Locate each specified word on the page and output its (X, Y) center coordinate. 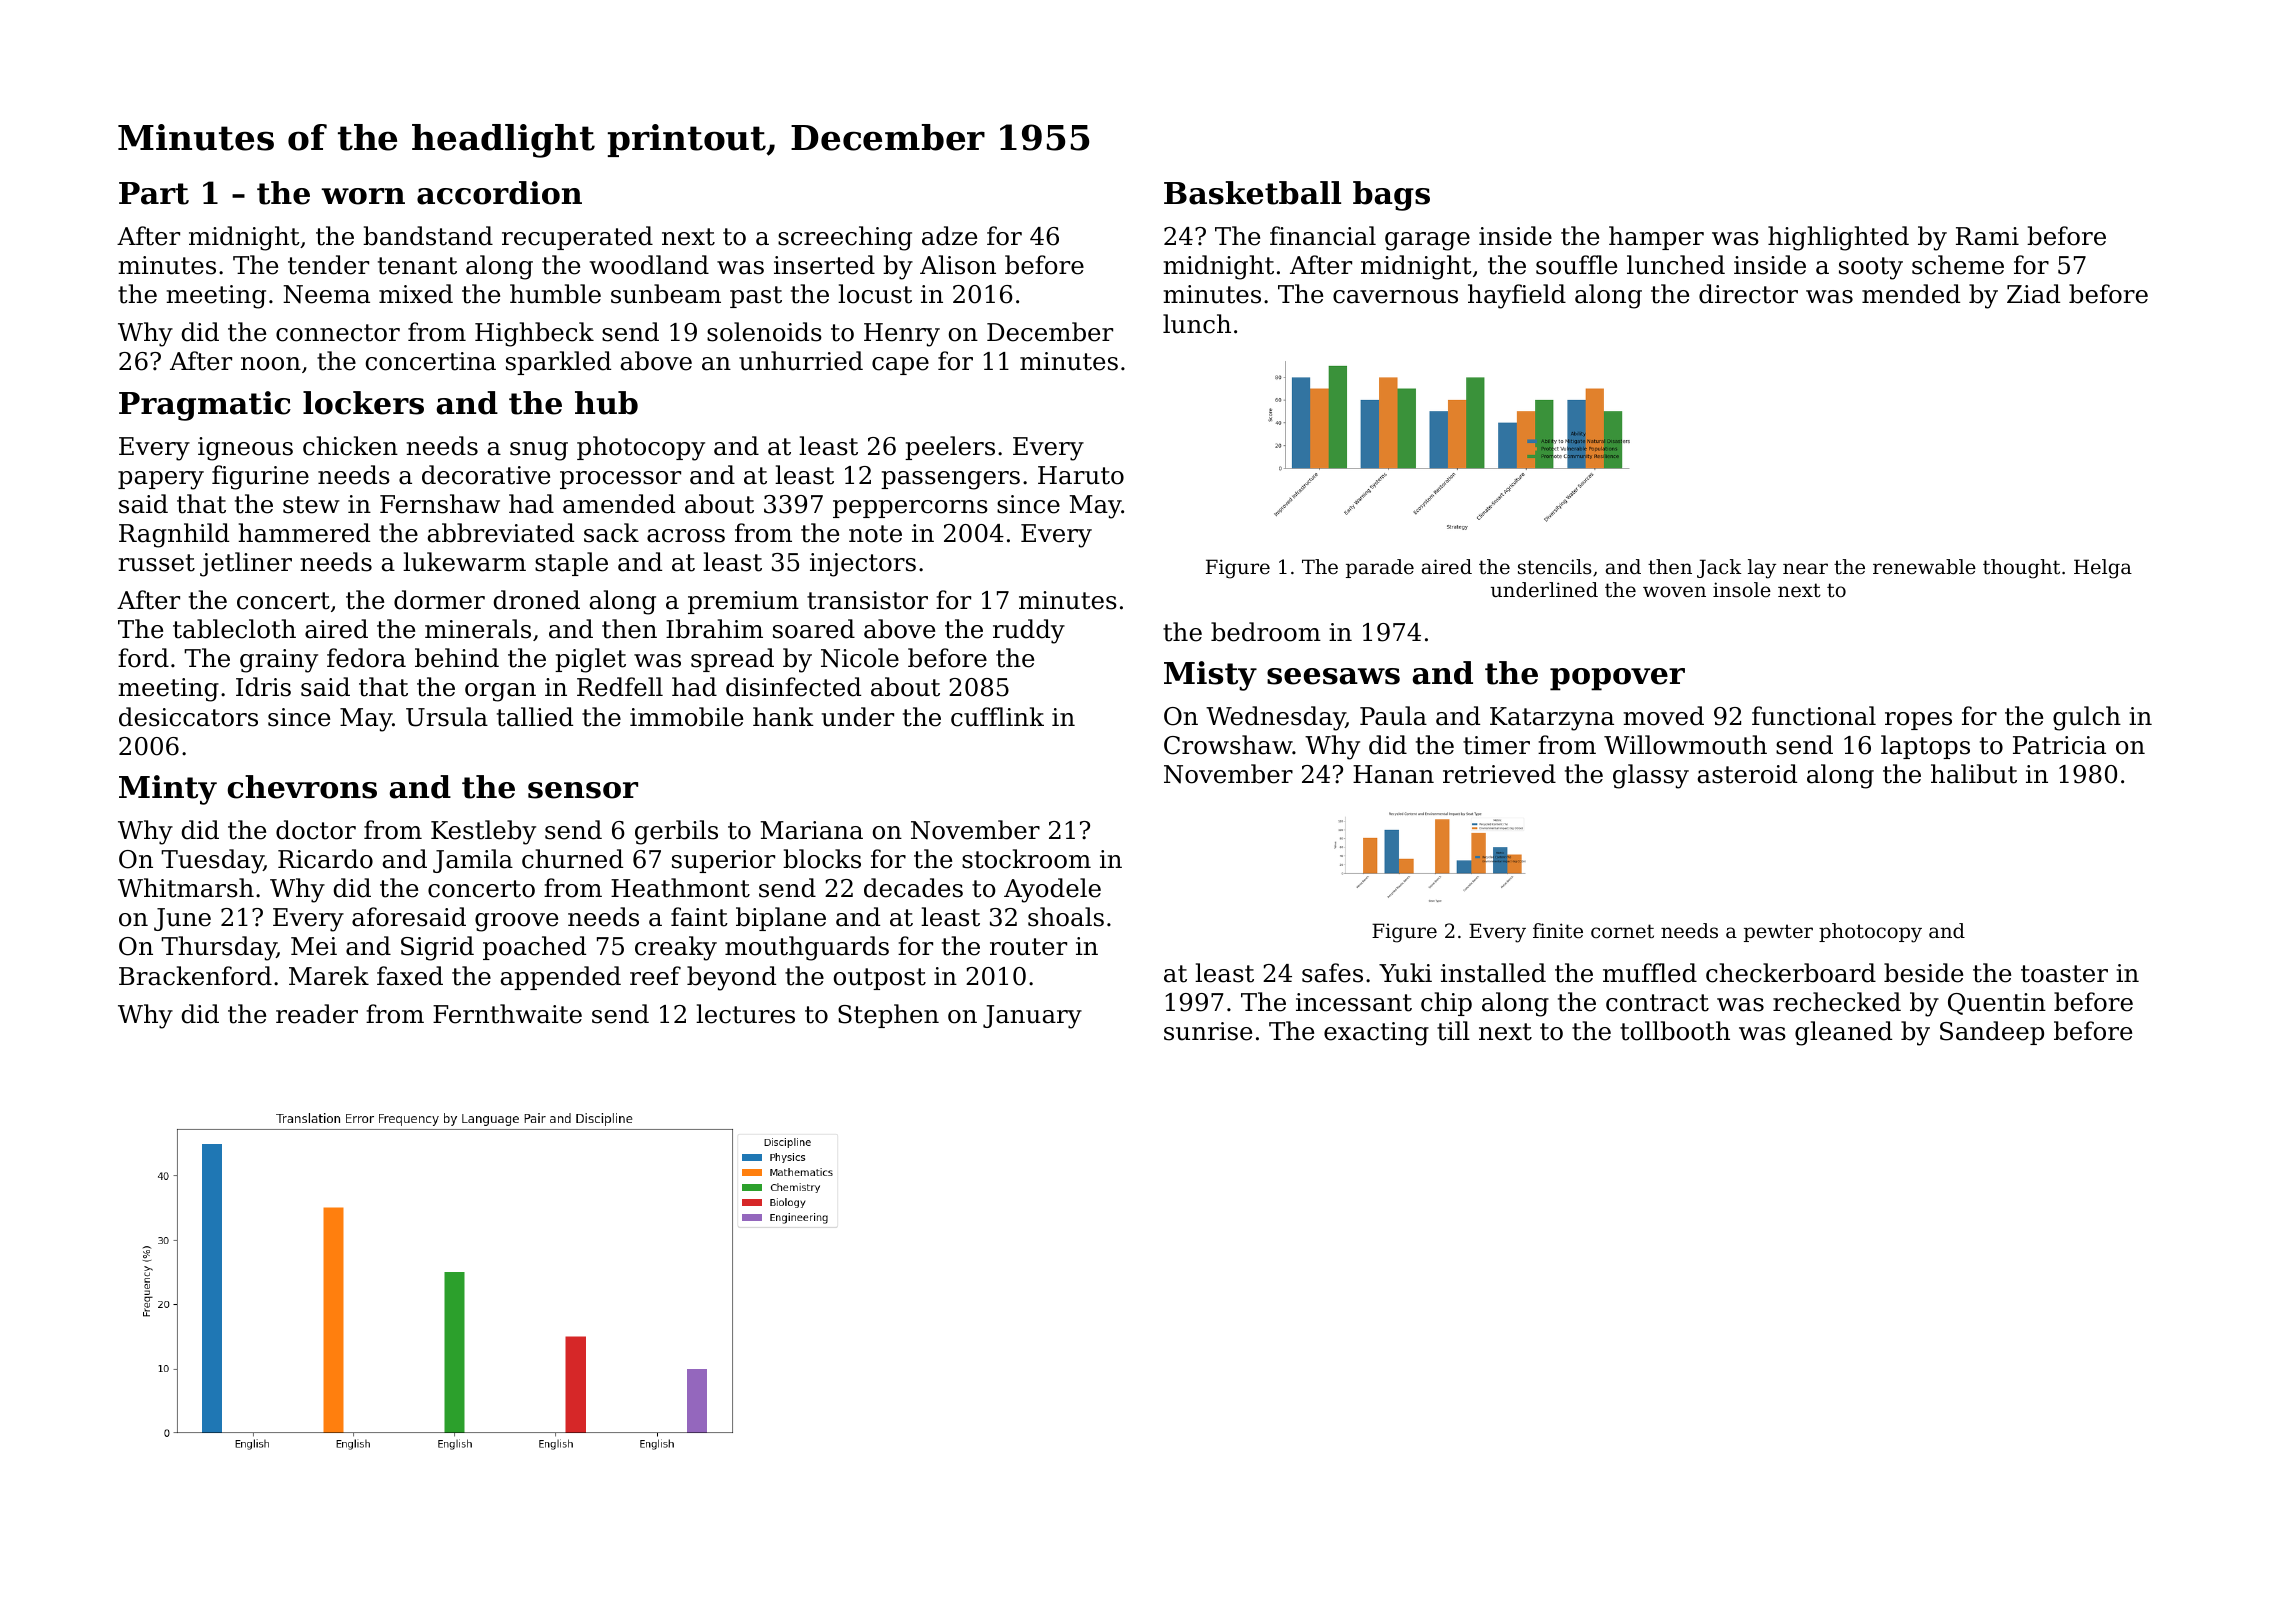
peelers (950, 448)
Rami (1987, 236)
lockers (363, 403)
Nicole (860, 658)
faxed (410, 976)
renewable (1924, 567)
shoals (1066, 917)
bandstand (428, 236)
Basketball (1252, 193)
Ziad (2033, 294)
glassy (1651, 776)
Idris (263, 687)
